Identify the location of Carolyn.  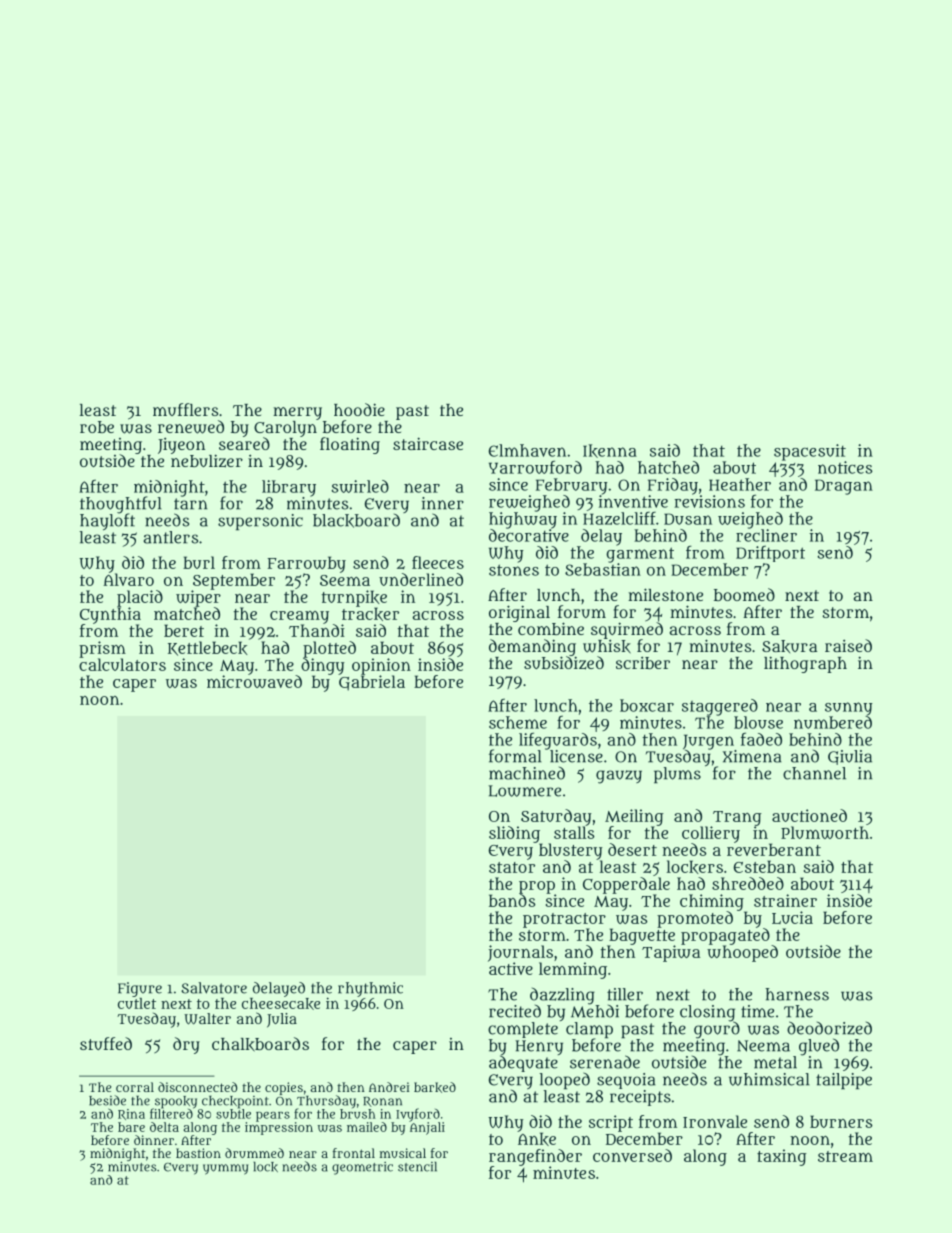
(285, 429).
